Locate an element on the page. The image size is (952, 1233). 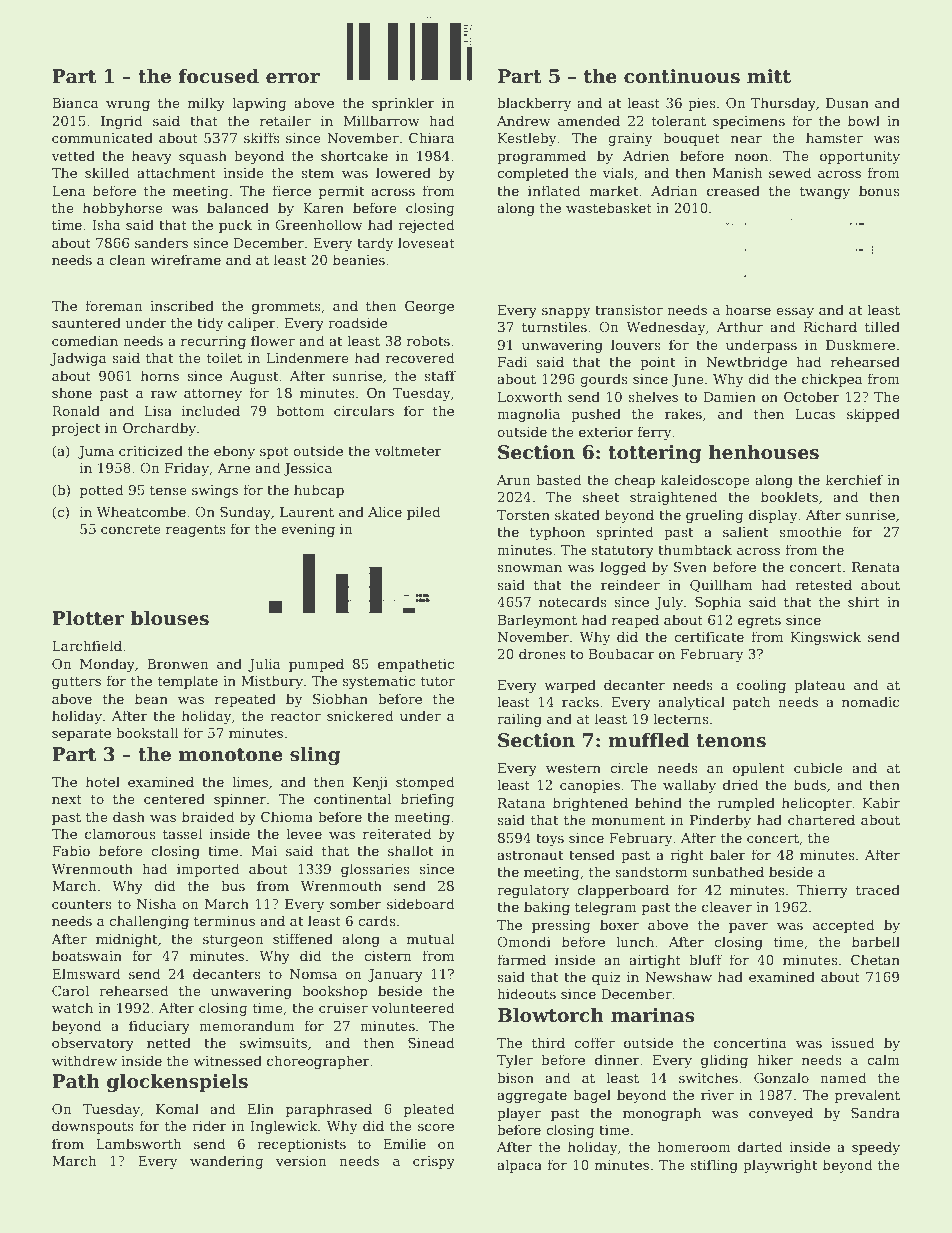
evening is located at coordinates (308, 530).
